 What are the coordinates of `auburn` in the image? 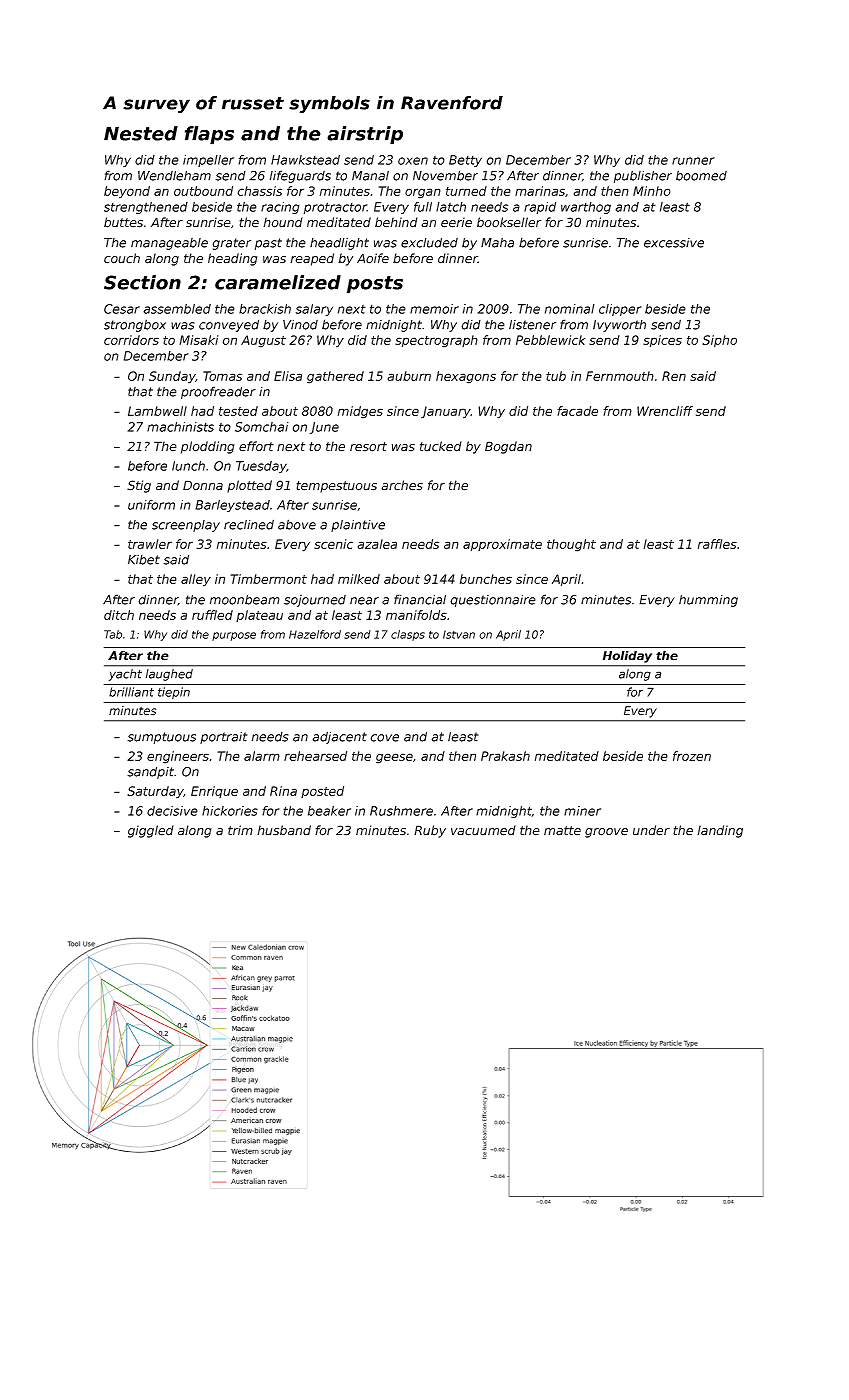 It's located at (409, 376).
